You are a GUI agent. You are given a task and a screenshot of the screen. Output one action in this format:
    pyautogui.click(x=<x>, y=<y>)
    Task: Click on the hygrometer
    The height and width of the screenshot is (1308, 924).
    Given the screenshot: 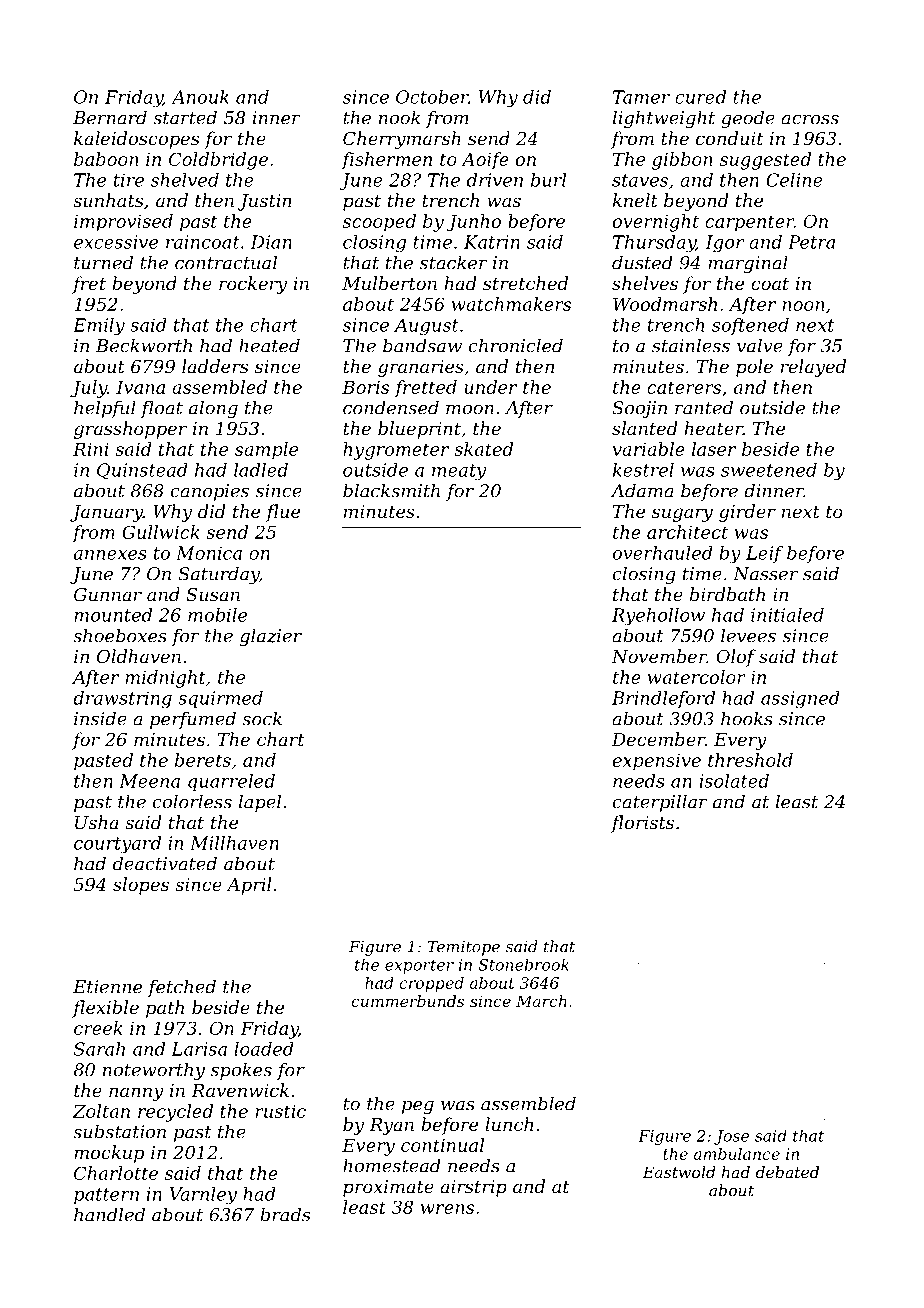 What is the action you would take?
    pyautogui.click(x=396, y=451)
